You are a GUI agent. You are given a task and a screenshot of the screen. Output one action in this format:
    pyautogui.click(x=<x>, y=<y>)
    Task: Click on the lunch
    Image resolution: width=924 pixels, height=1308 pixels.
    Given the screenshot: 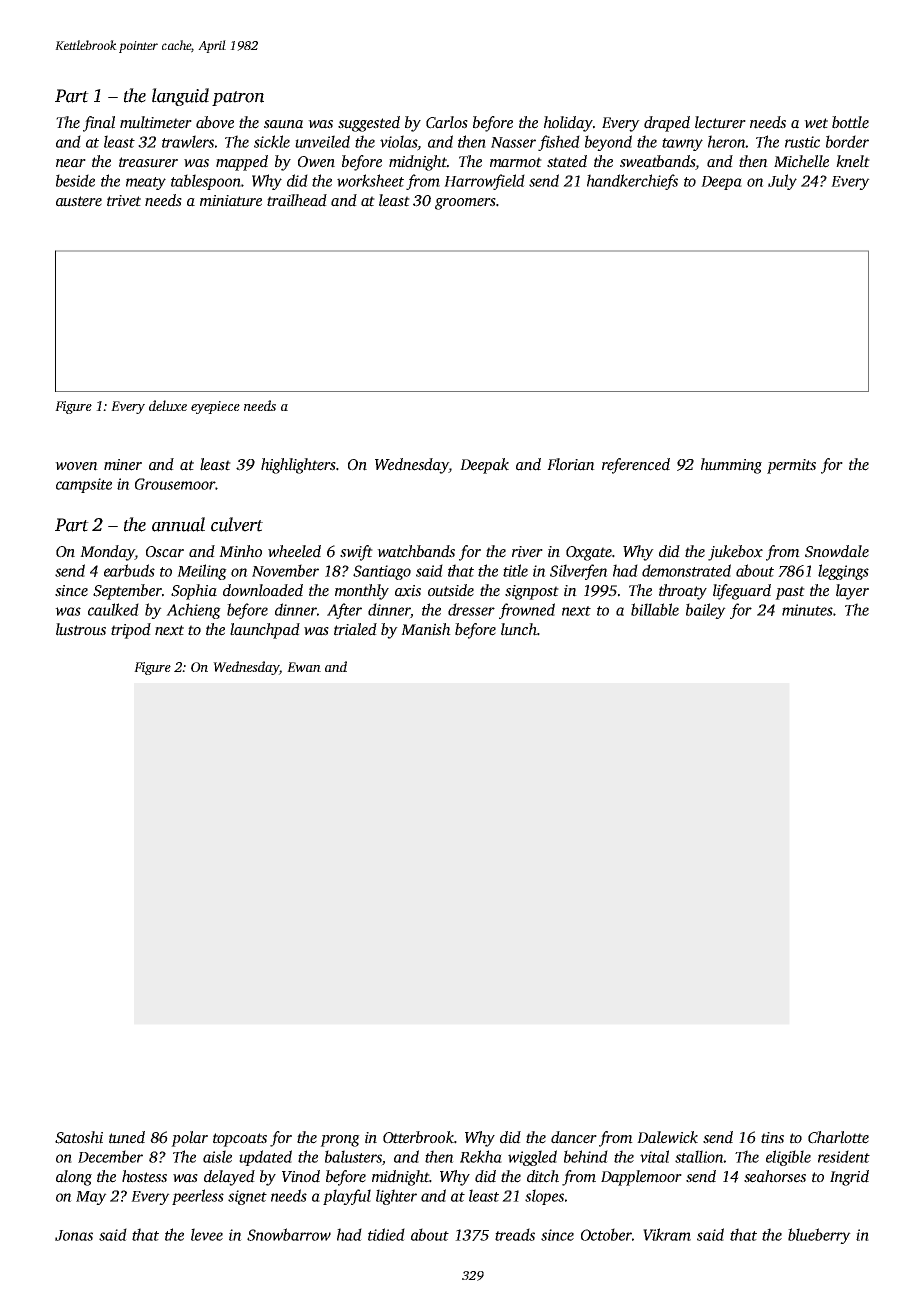 What is the action you would take?
    pyautogui.click(x=519, y=629)
